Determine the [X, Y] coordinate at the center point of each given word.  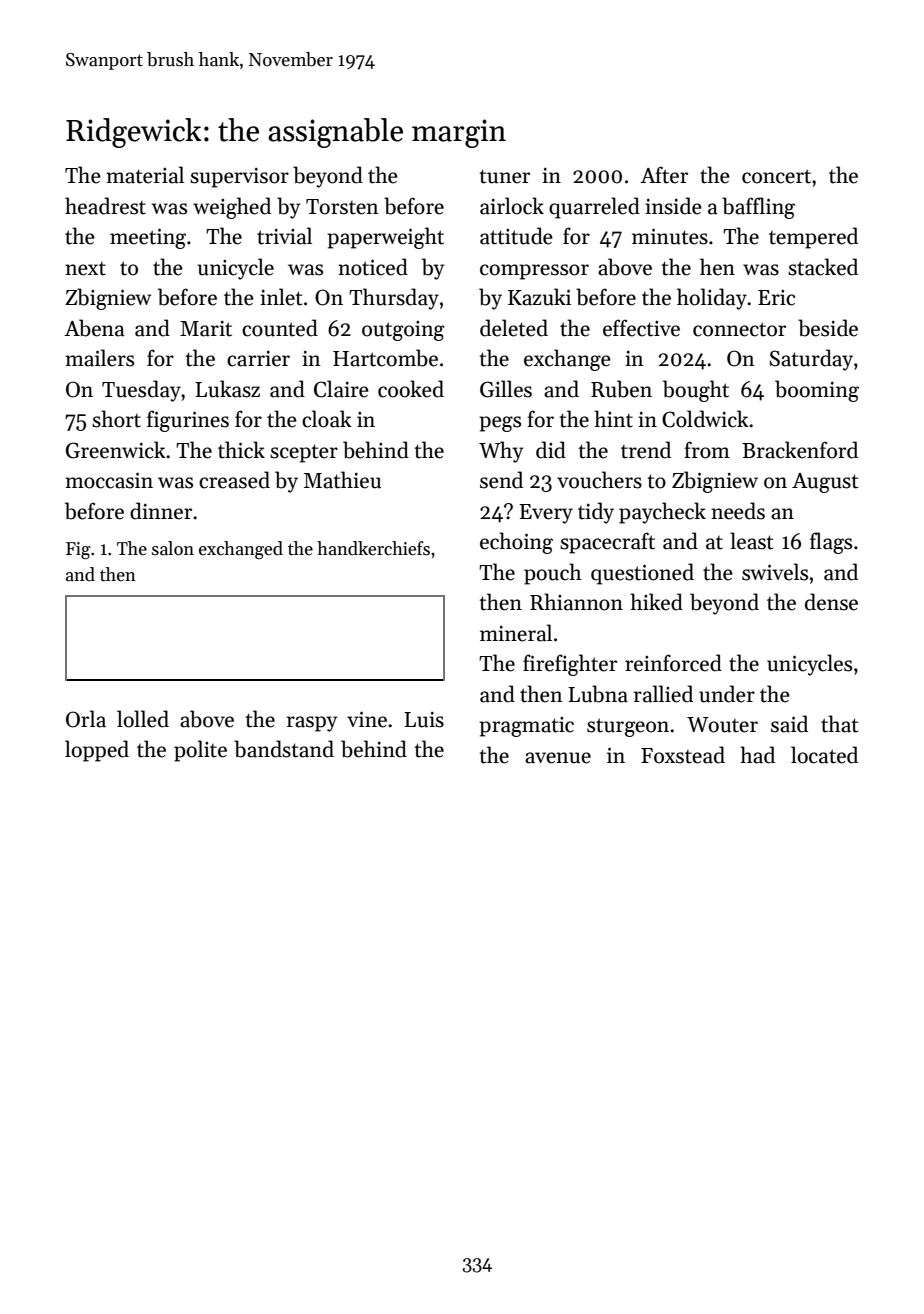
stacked [823, 267]
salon [173, 548]
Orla [86, 719]
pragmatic [526, 727]
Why [501, 452]
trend [646, 450]
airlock [512, 206]
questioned [642, 574]
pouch [553, 574]
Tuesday [141, 391]
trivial [284, 236]
